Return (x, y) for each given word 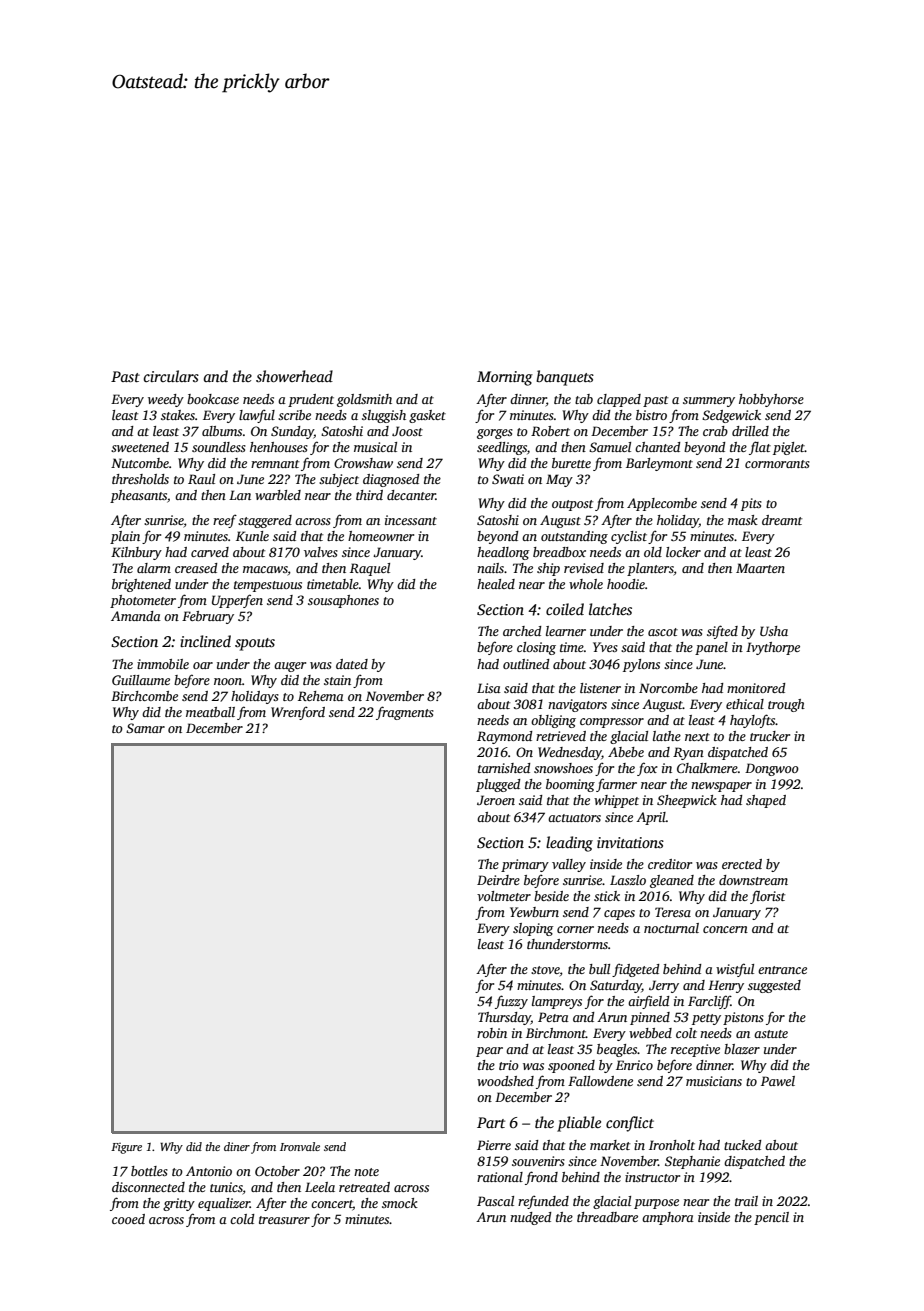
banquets (565, 378)
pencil (771, 1218)
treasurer (284, 1220)
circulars (171, 376)
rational (500, 1177)
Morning (505, 378)
